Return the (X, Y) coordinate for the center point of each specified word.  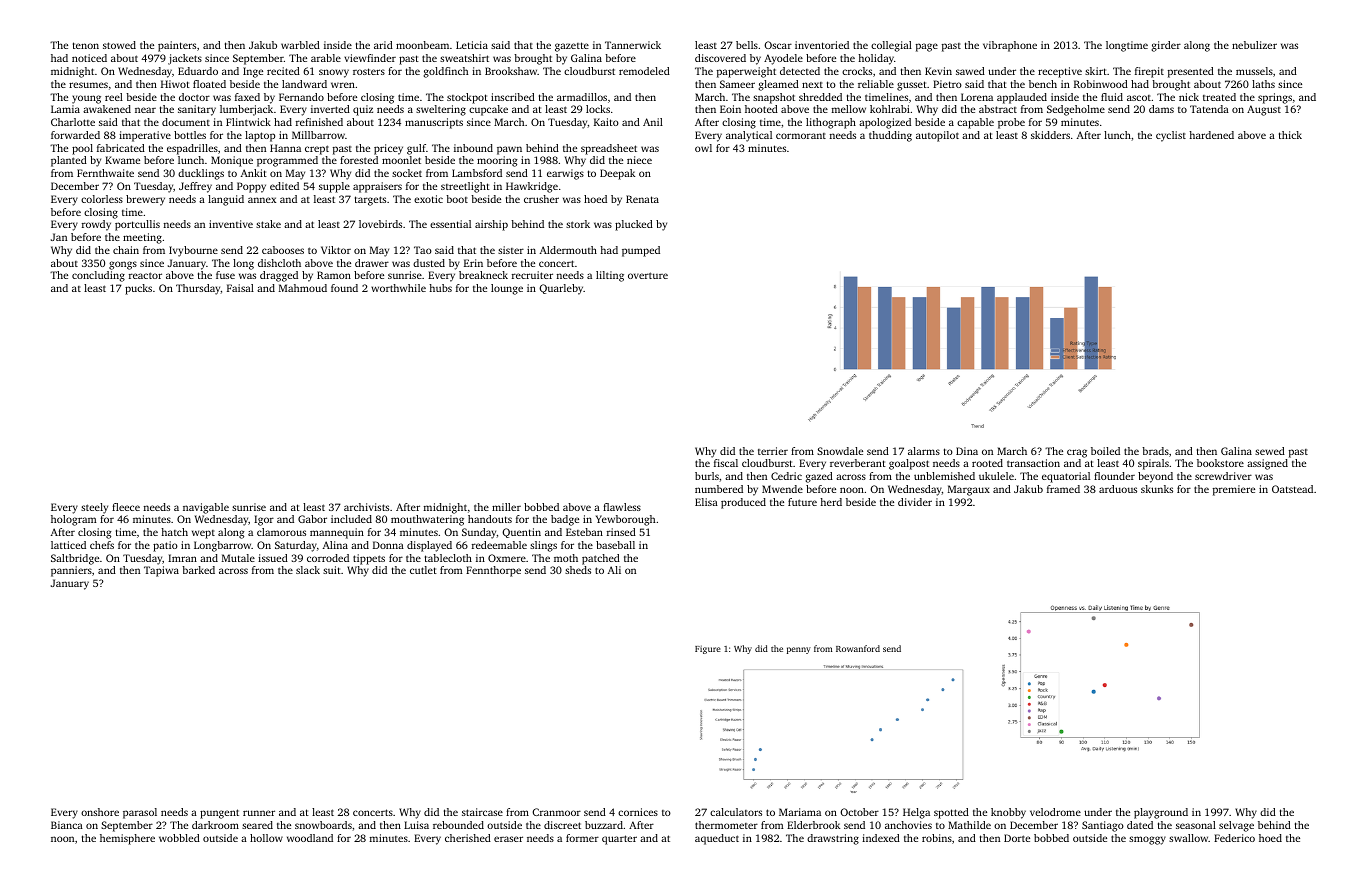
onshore (100, 812)
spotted (951, 813)
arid (383, 45)
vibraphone (1010, 46)
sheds (578, 570)
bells (747, 45)
